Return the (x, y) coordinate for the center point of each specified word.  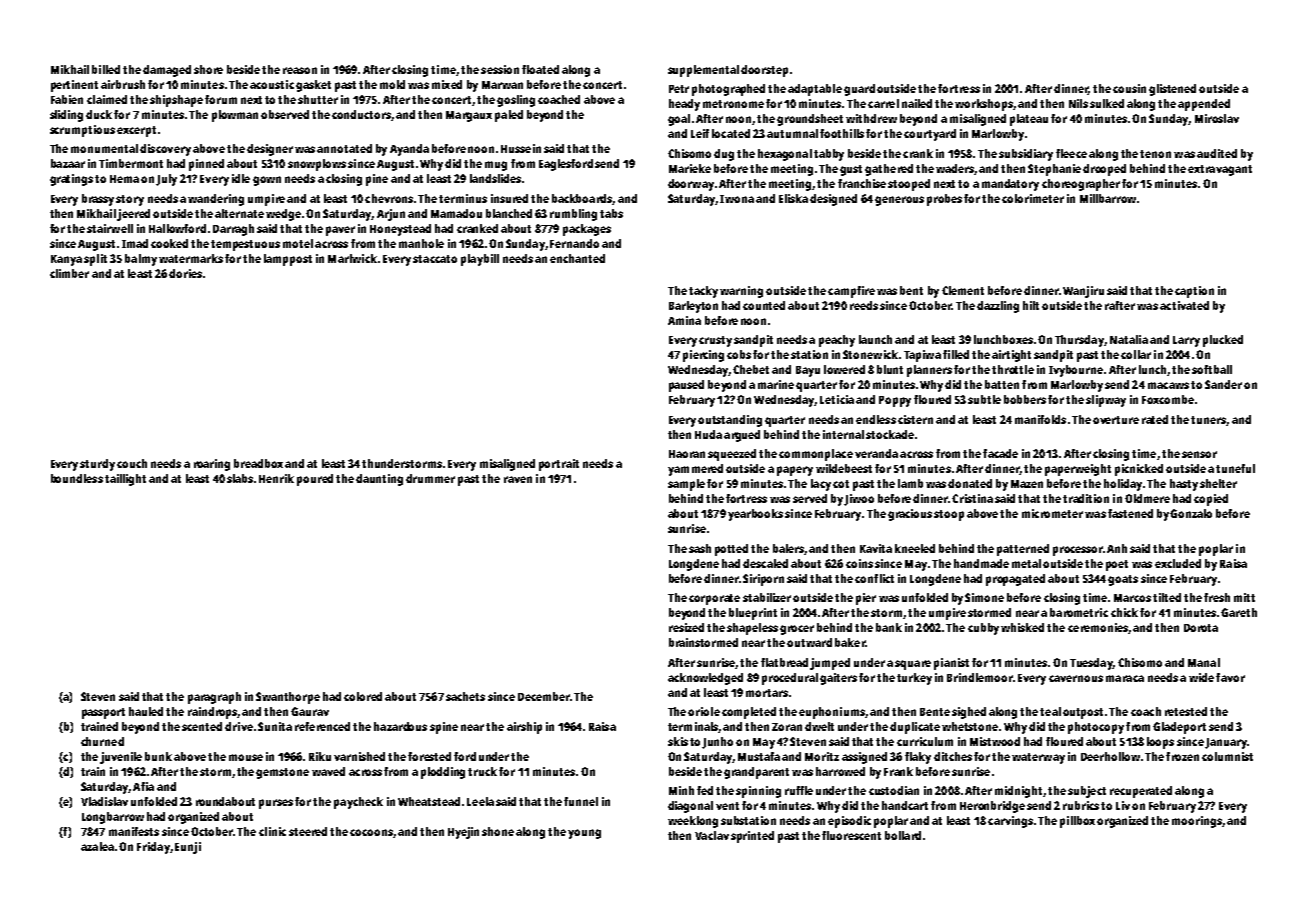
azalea (97, 846)
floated (540, 69)
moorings (1197, 822)
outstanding (730, 421)
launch (875, 339)
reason (300, 70)
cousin (1129, 88)
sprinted (752, 837)
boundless (77, 478)
